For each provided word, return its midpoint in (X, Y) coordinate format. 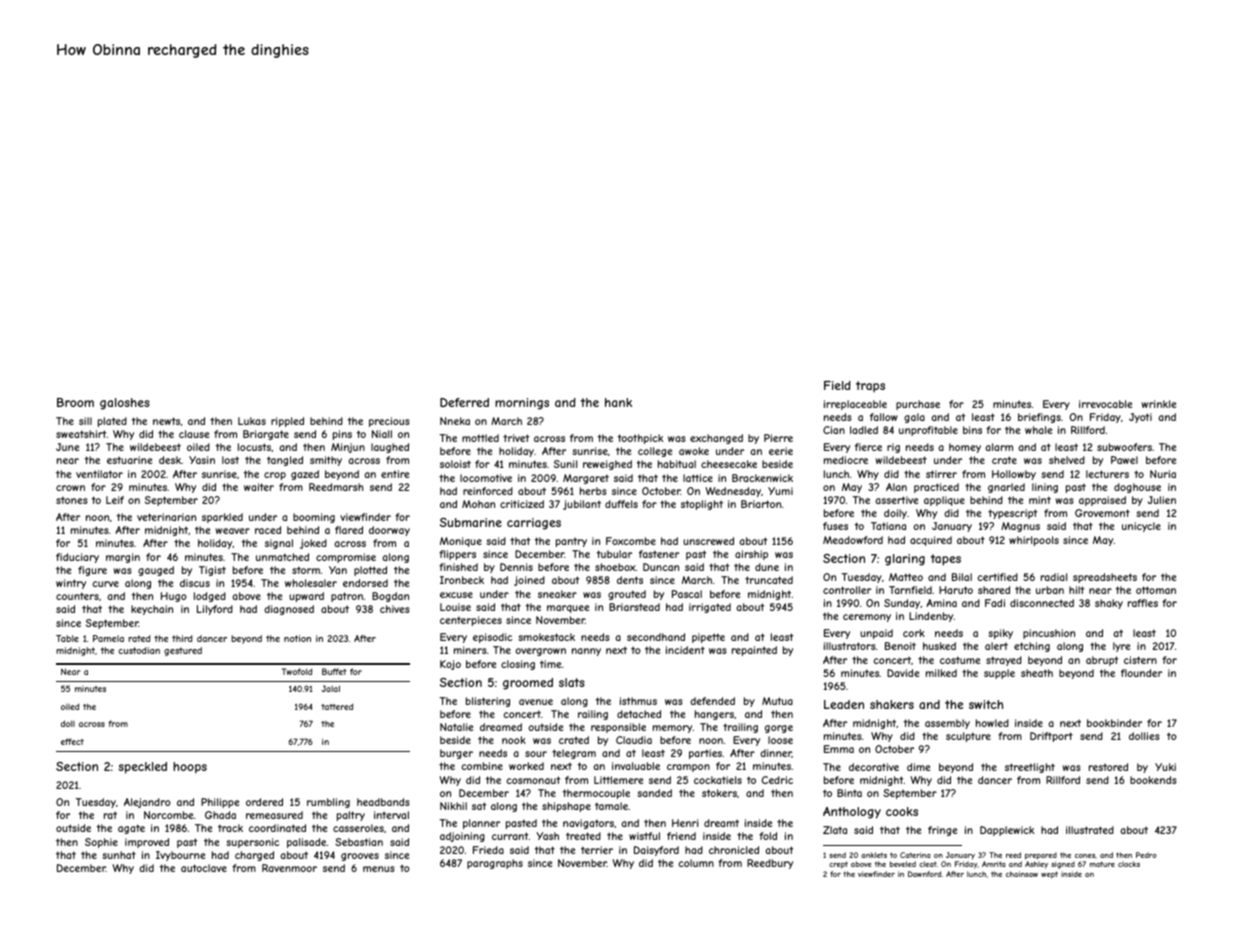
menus (379, 869)
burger (456, 754)
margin (123, 558)
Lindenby (931, 617)
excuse (456, 595)
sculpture (968, 737)
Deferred (464, 402)
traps (870, 387)
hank (618, 402)
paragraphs (495, 864)
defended (712, 701)
